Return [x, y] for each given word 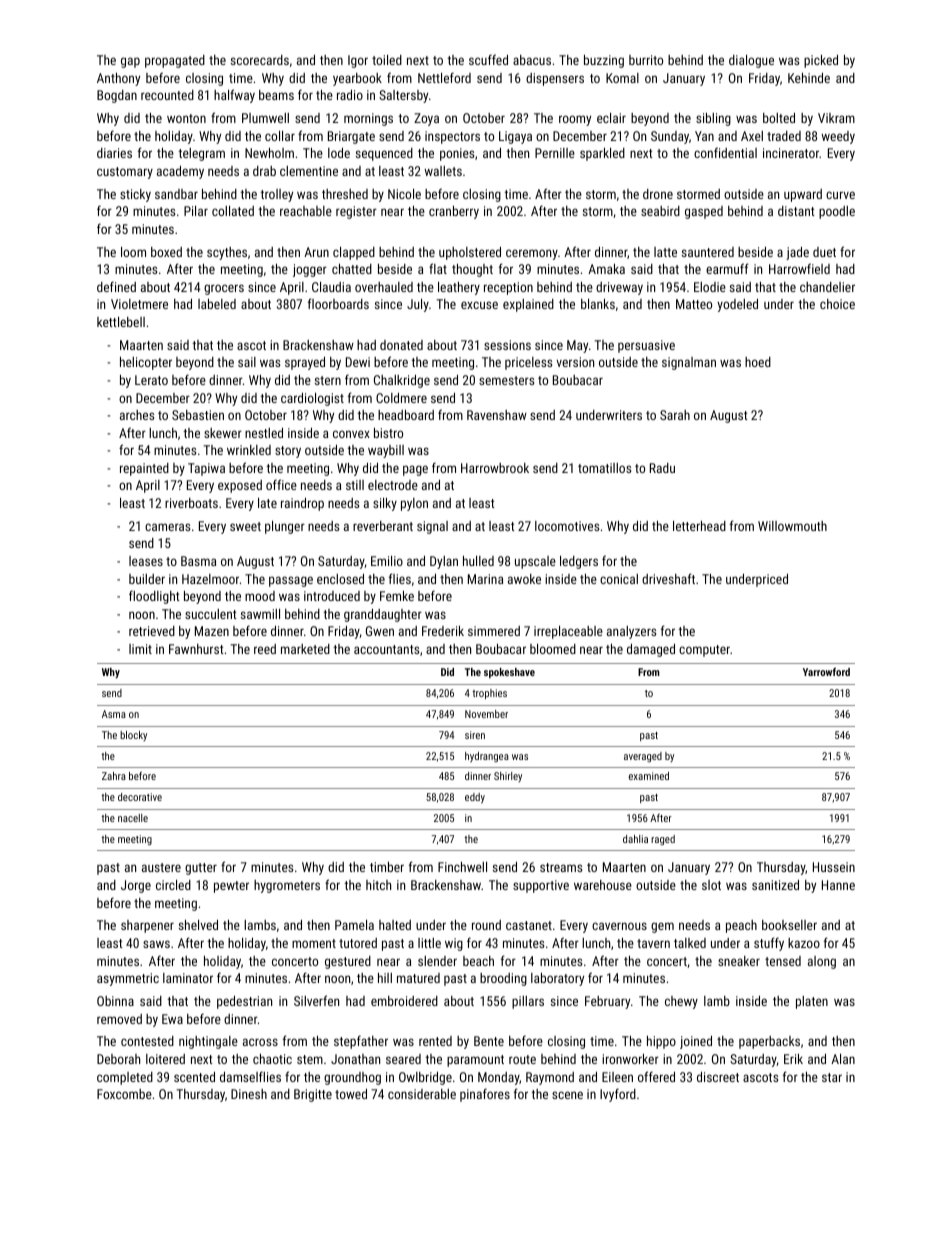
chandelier [827, 287]
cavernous [619, 926]
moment [314, 943]
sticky [135, 195]
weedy [838, 137]
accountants [386, 649]
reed [265, 649]
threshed [345, 194]
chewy [681, 1002]
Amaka [606, 269]
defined [116, 286]
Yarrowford [826, 672]
